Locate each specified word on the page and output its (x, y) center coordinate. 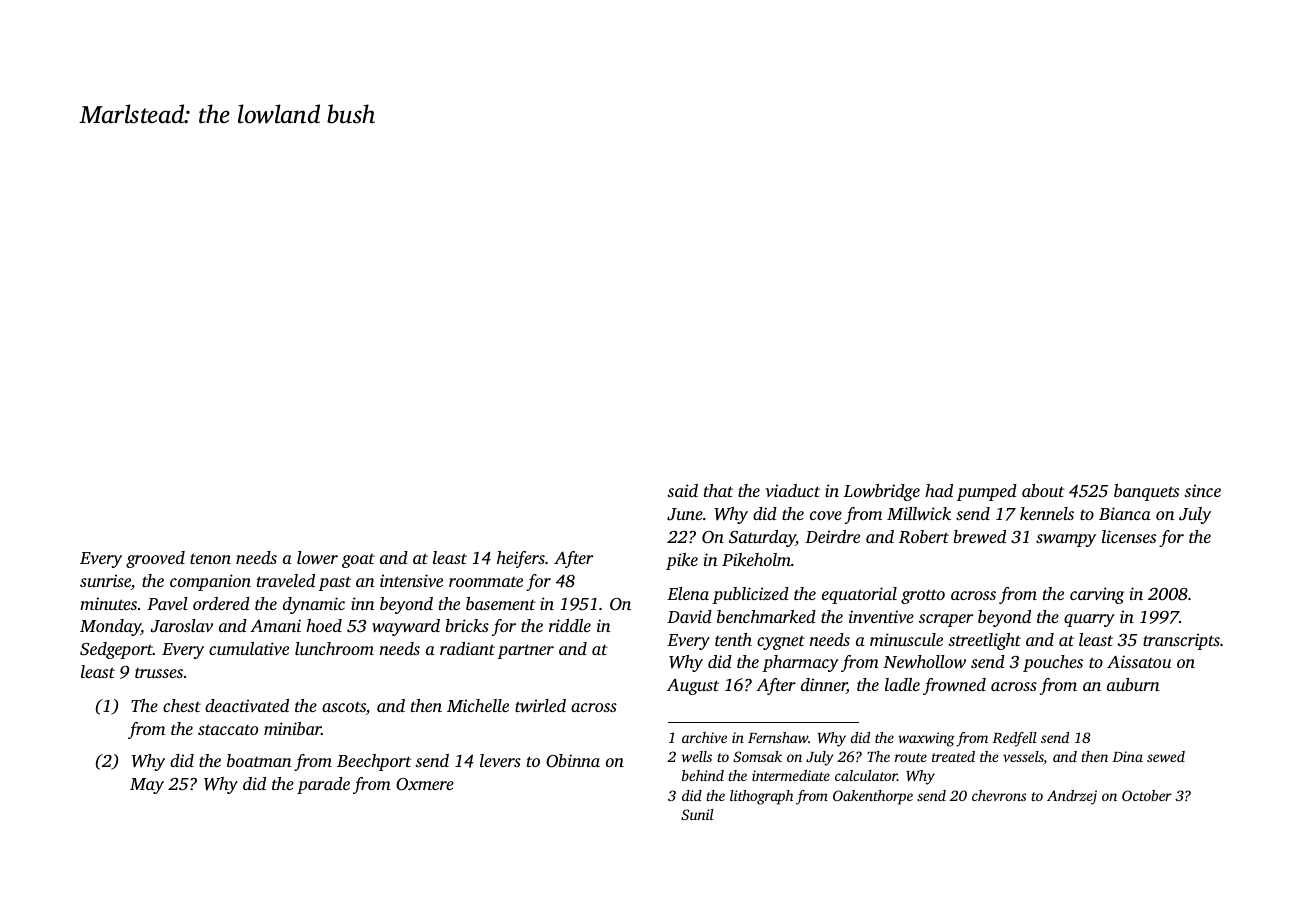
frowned (954, 686)
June (685, 514)
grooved (155, 559)
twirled (540, 705)
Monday (110, 627)
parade (323, 785)
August (693, 687)
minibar (292, 728)
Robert (924, 537)
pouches (1053, 663)
